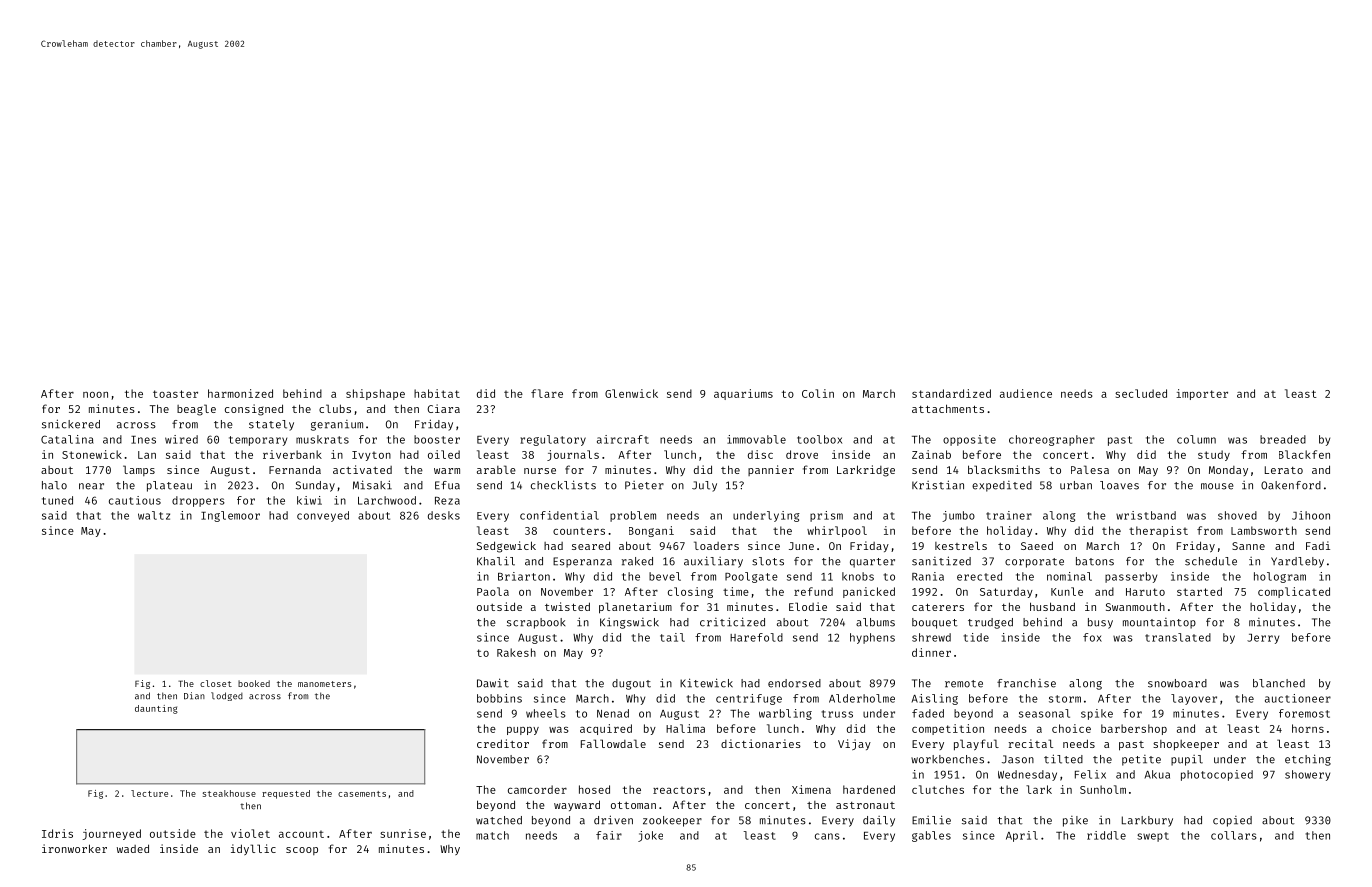 The image size is (1372, 887). I want to click on dugout, so click(631, 684).
